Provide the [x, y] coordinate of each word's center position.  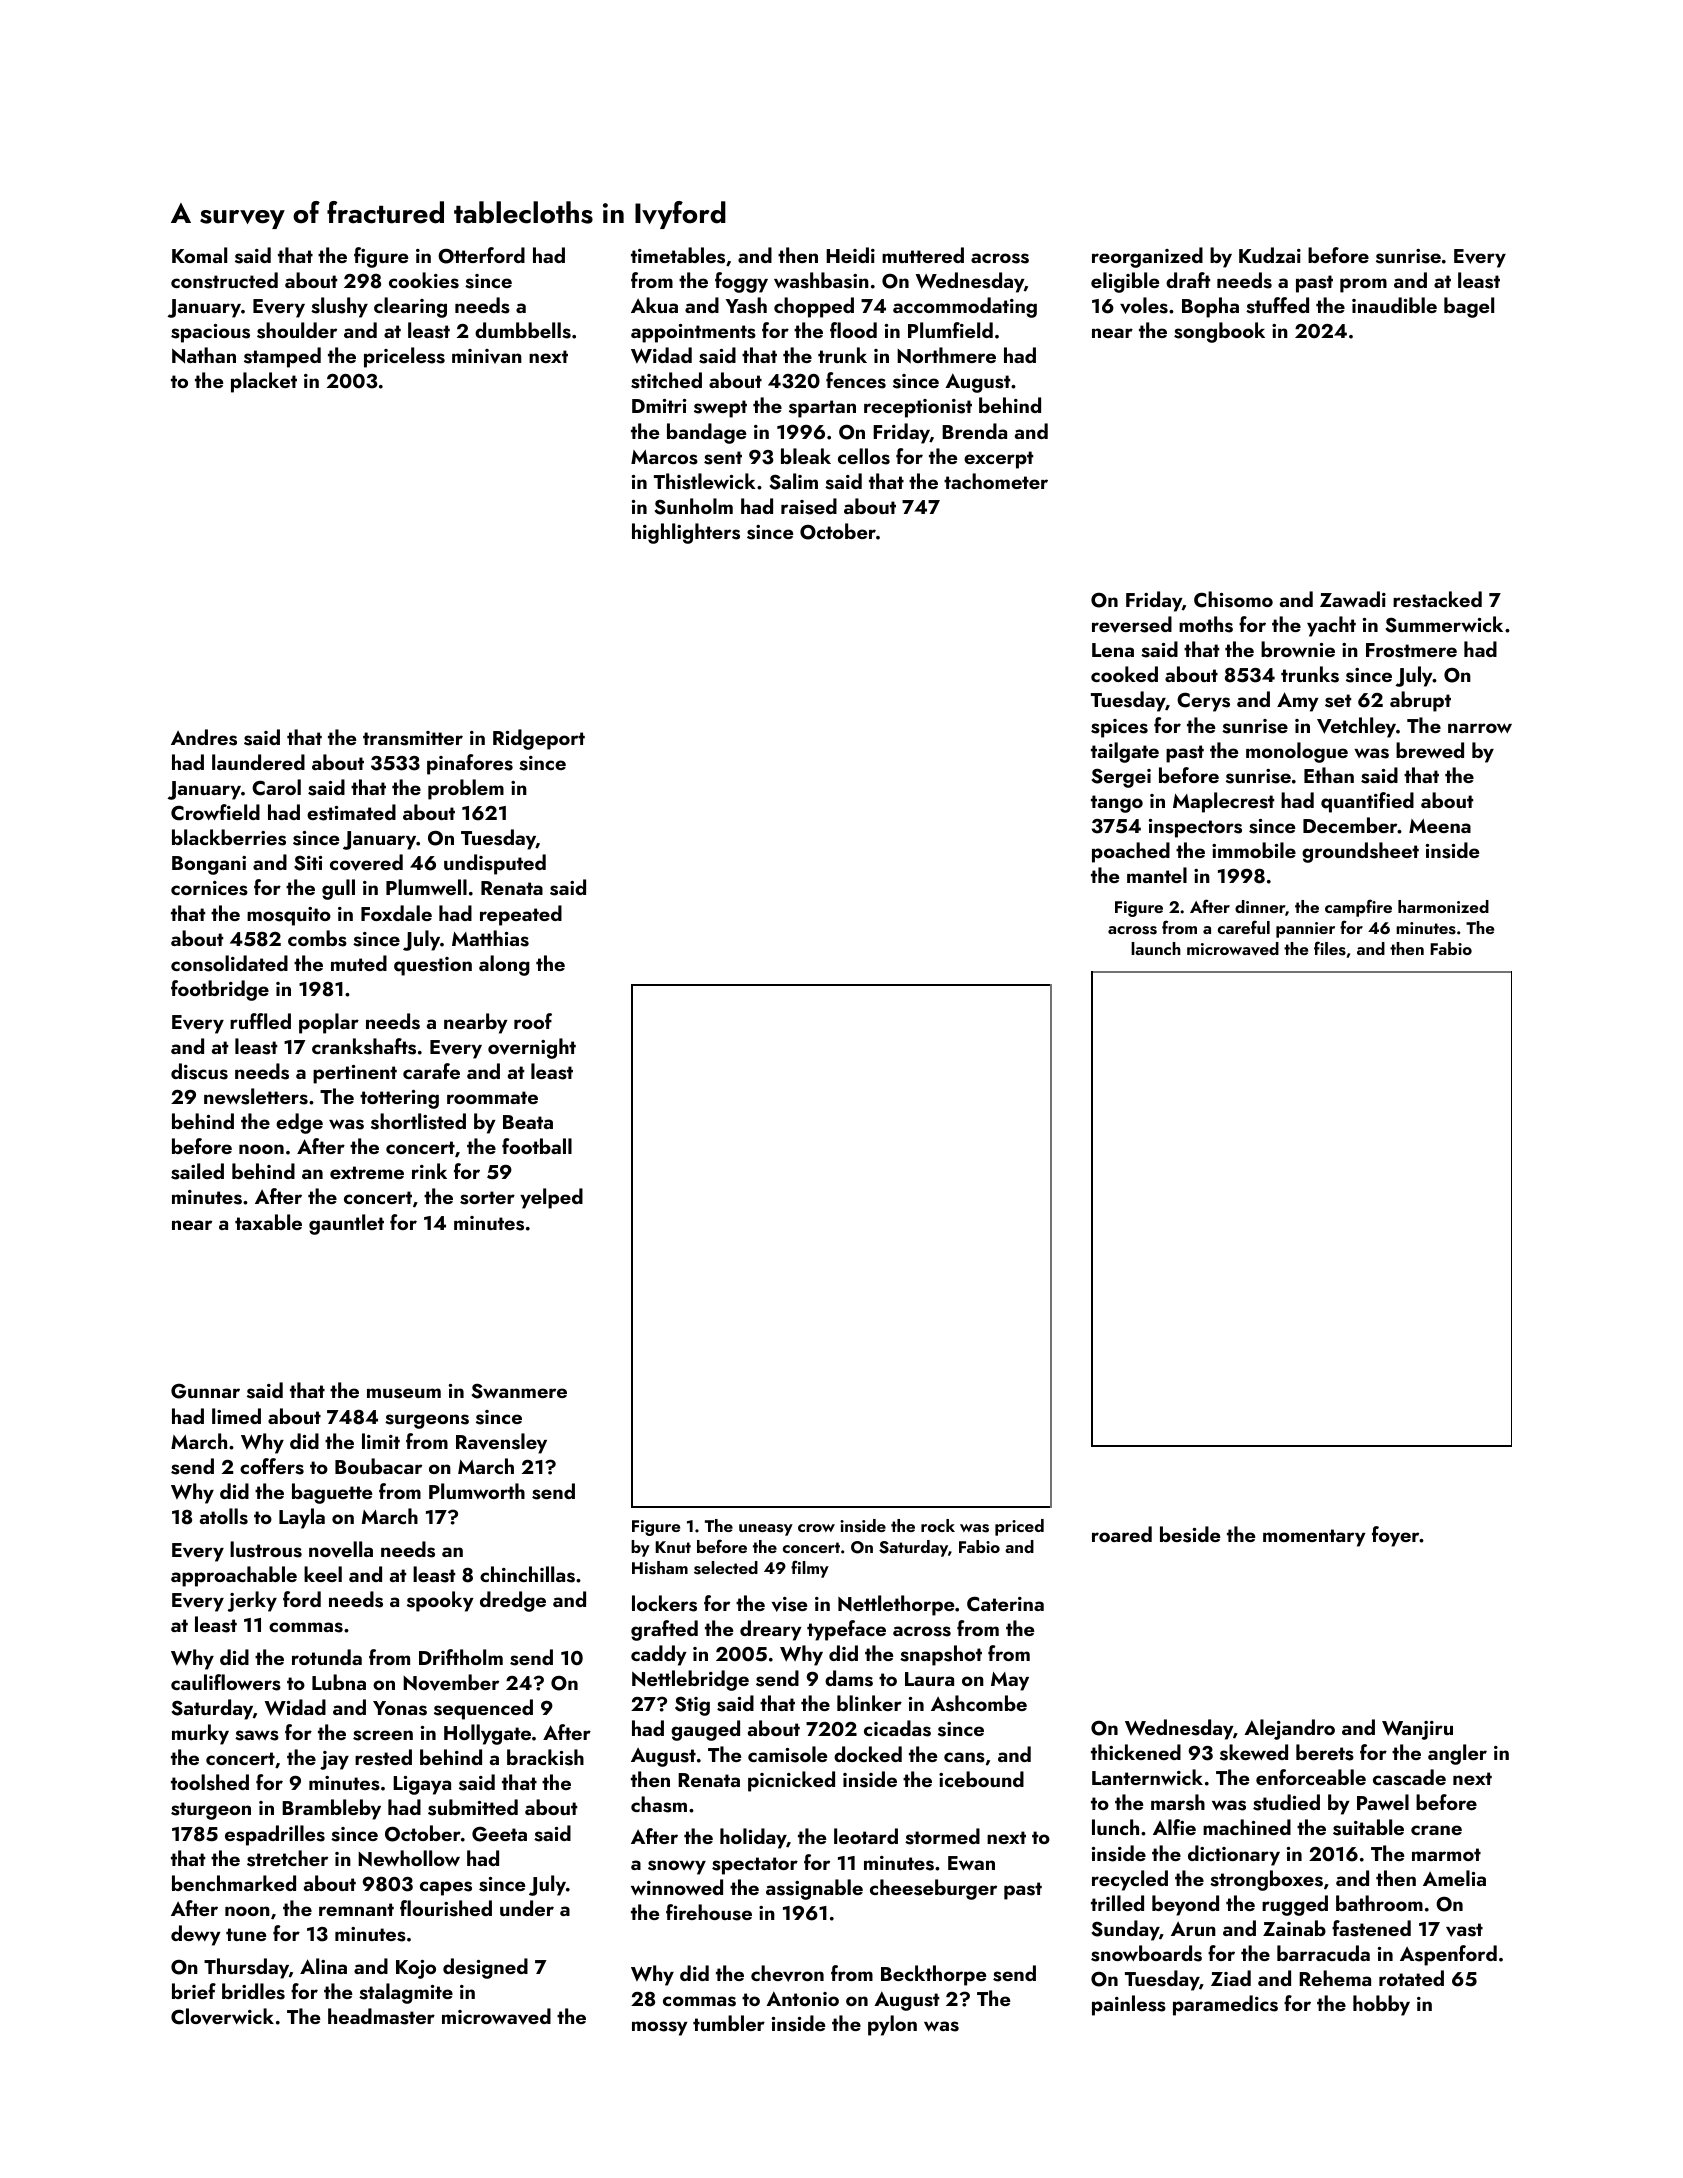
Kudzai [1270, 255]
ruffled [260, 1021]
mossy [660, 2028]
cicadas [897, 1728]
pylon [892, 2025]
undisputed [495, 864]
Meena [1440, 826]
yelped [551, 1198]
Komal [199, 255]
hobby [1381, 2005]
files [1330, 948]
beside [1190, 1534]
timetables [678, 255]
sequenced [483, 1709]
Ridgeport [539, 739]
